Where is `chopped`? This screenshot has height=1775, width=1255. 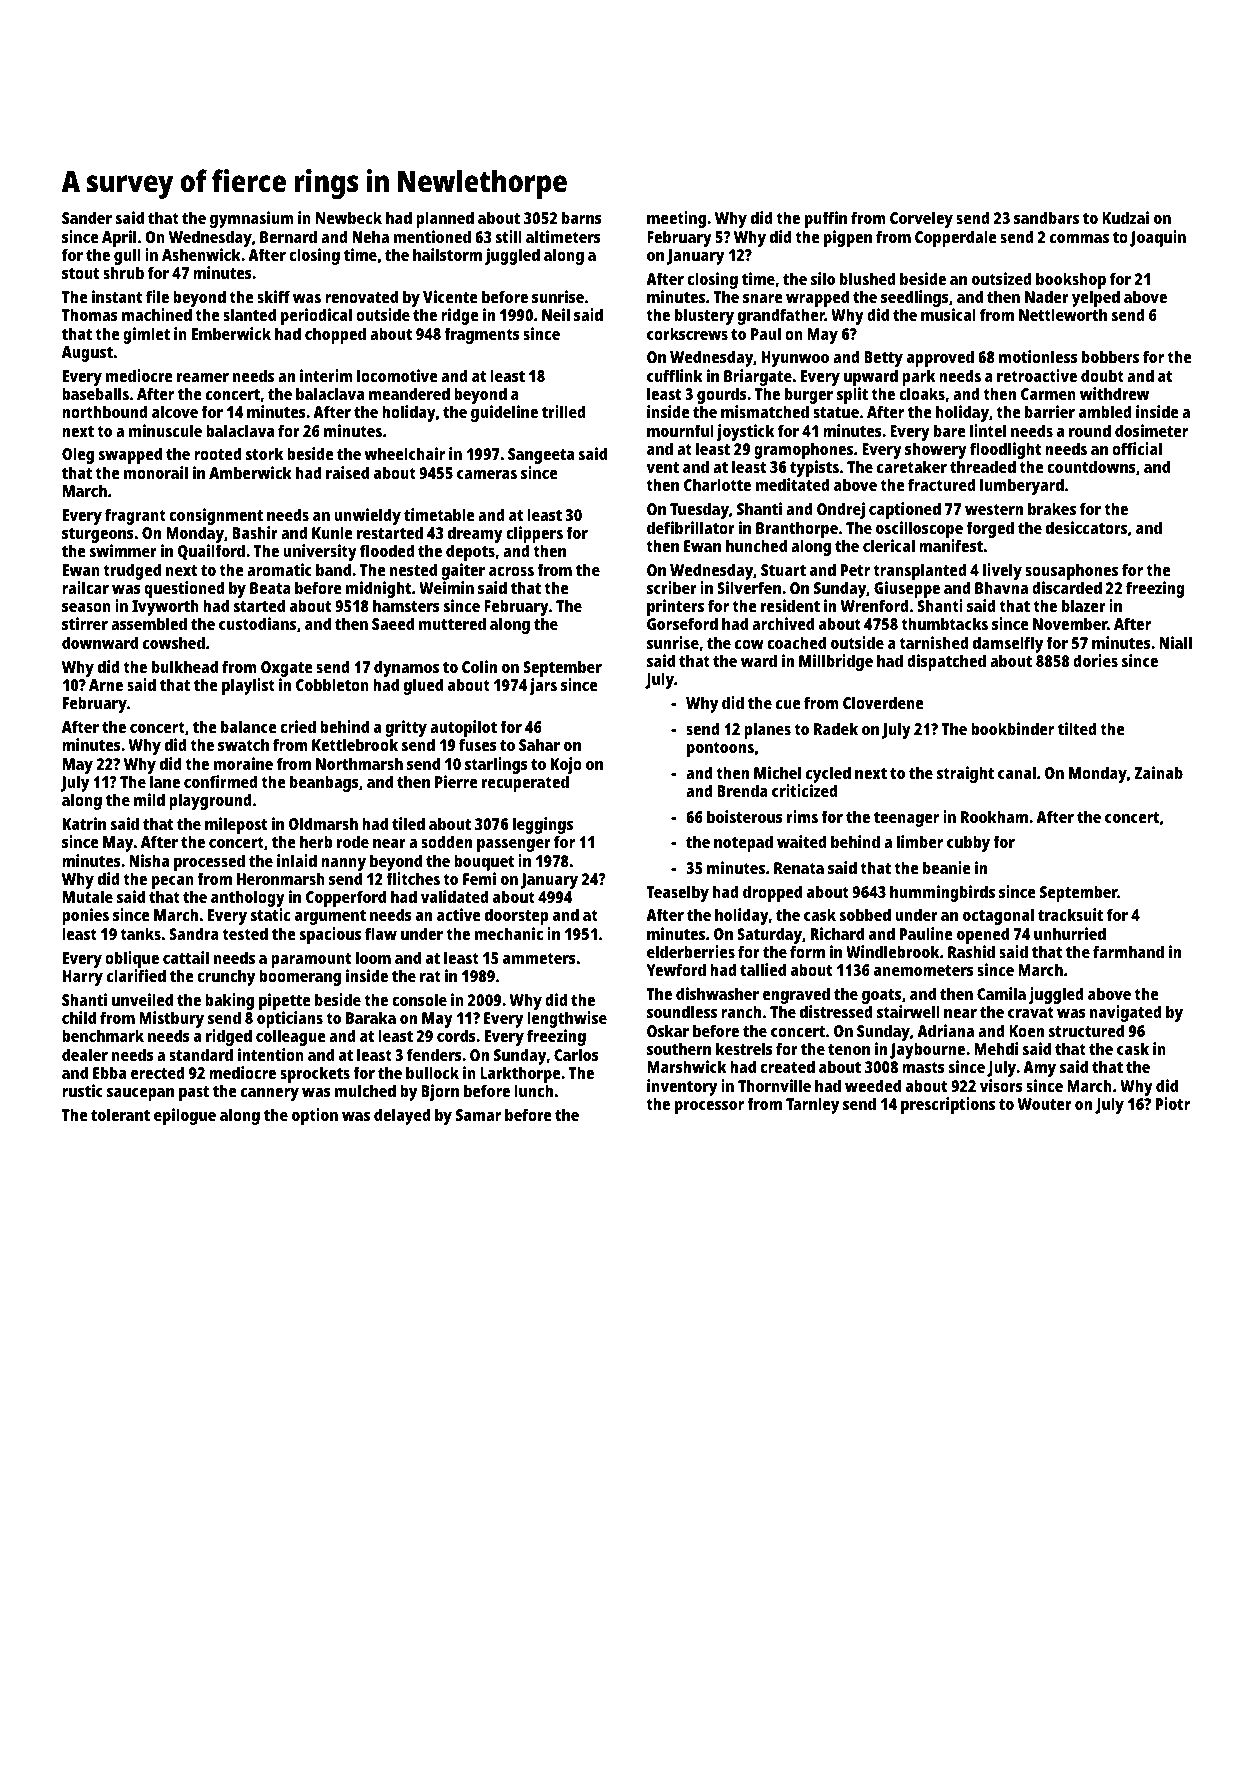 chopped is located at coordinates (335, 335).
